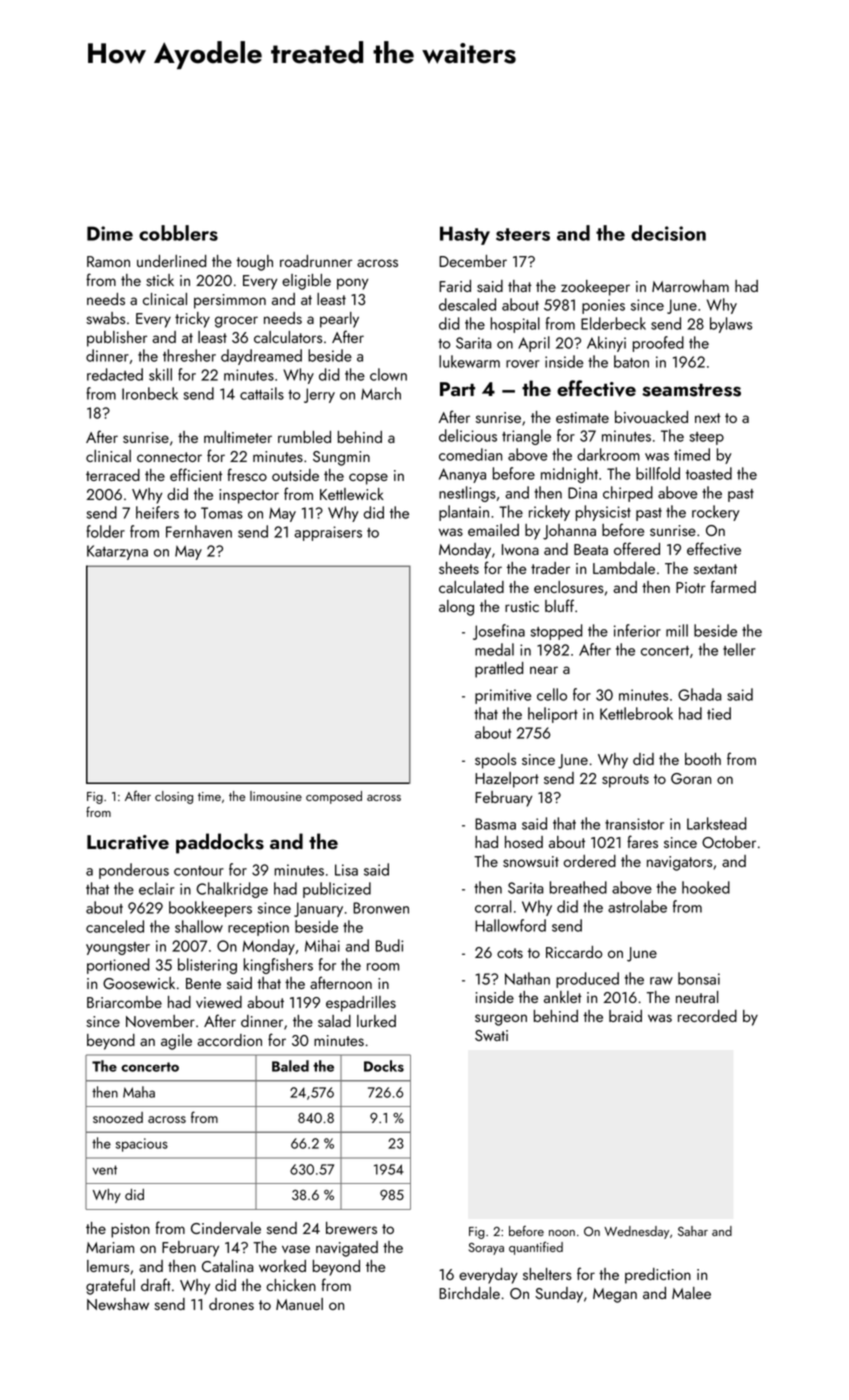  What do you see at coordinates (708, 418) in the screenshot?
I see `next` at bounding box center [708, 418].
